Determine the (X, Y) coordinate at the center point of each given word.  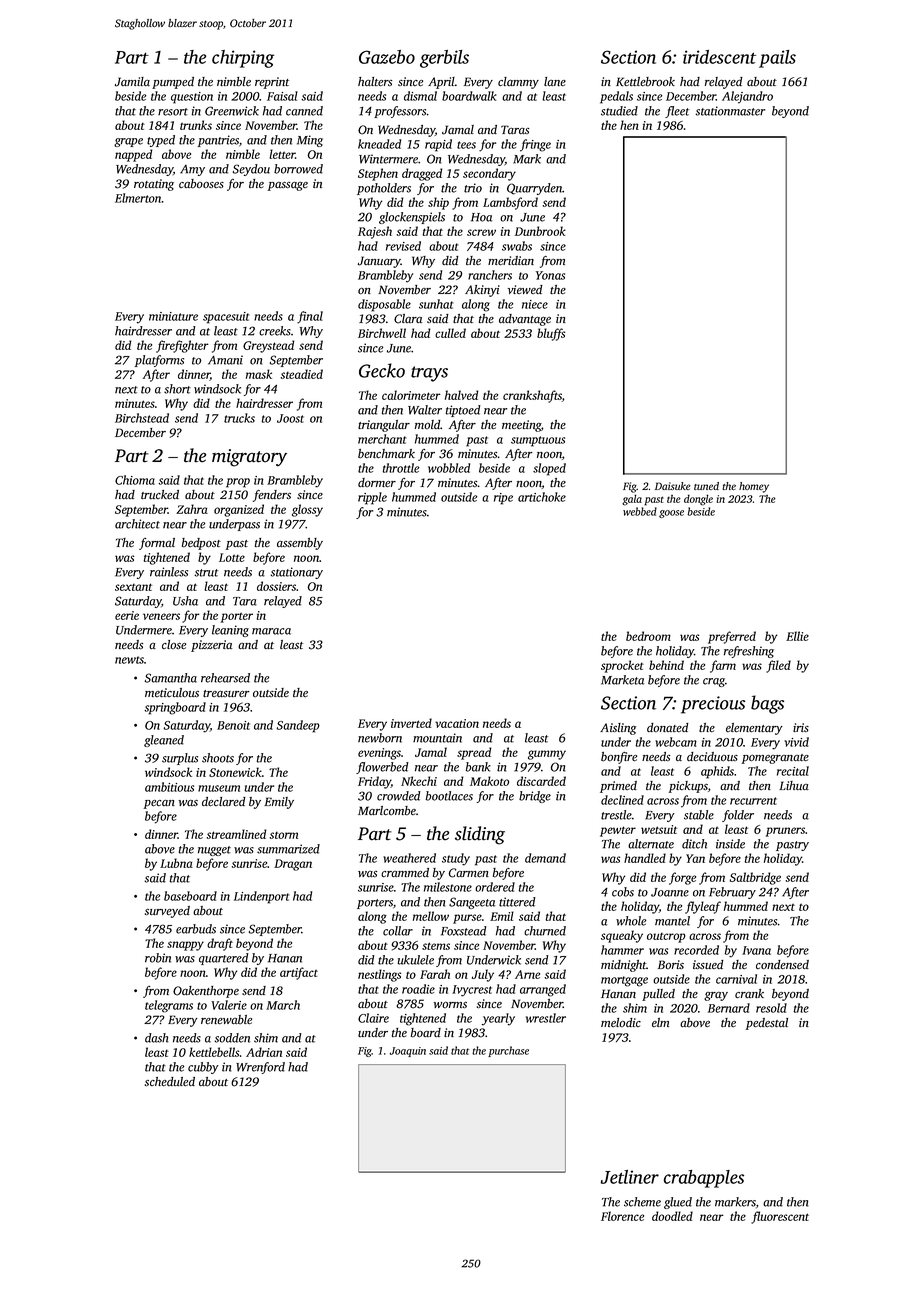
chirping (243, 59)
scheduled (170, 1082)
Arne (527, 974)
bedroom (648, 636)
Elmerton (138, 198)
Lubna (176, 863)
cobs (623, 892)
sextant (133, 587)
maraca (271, 631)
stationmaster (730, 111)
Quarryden (534, 189)
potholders (384, 189)
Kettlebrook (645, 82)
